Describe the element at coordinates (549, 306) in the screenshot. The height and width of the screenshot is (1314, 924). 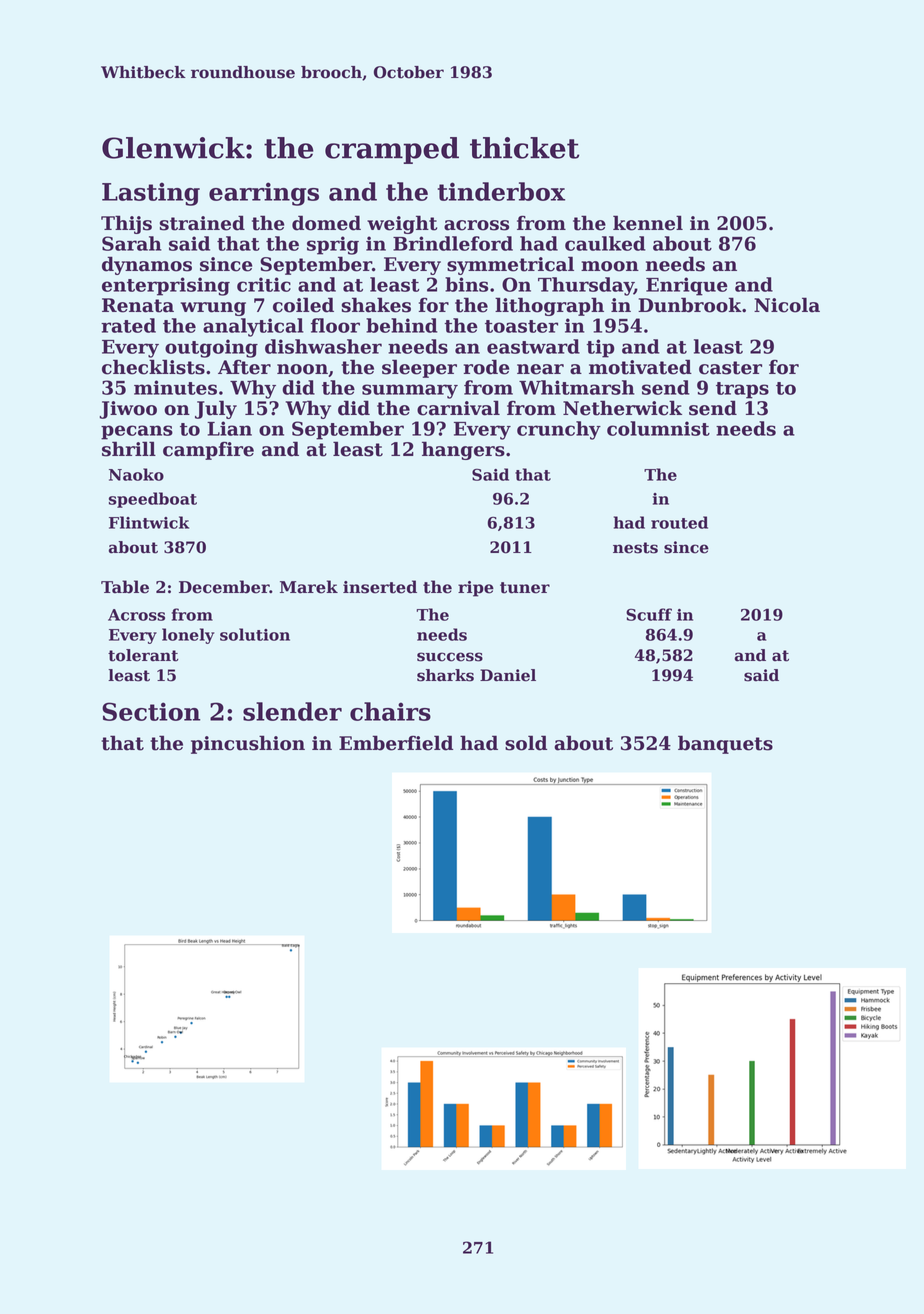
I see `lithograph` at that location.
